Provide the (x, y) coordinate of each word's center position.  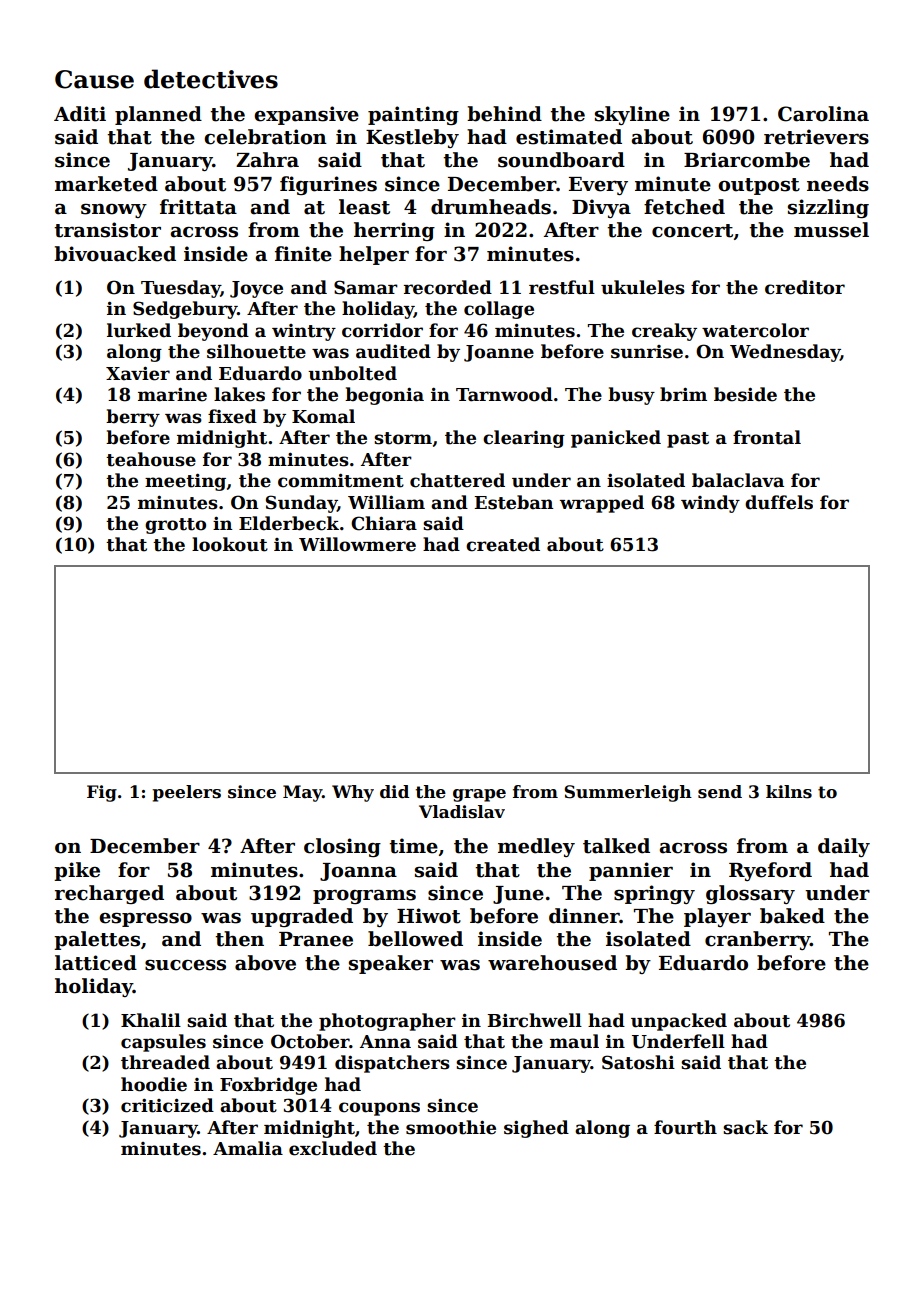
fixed (232, 416)
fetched (684, 207)
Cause (94, 79)
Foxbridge (268, 1086)
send (720, 792)
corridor (382, 330)
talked (616, 846)
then (239, 939)
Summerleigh (628, 793)
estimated (569, 137)
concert (692, 231)
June (518, 895)
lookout (230, 544)
